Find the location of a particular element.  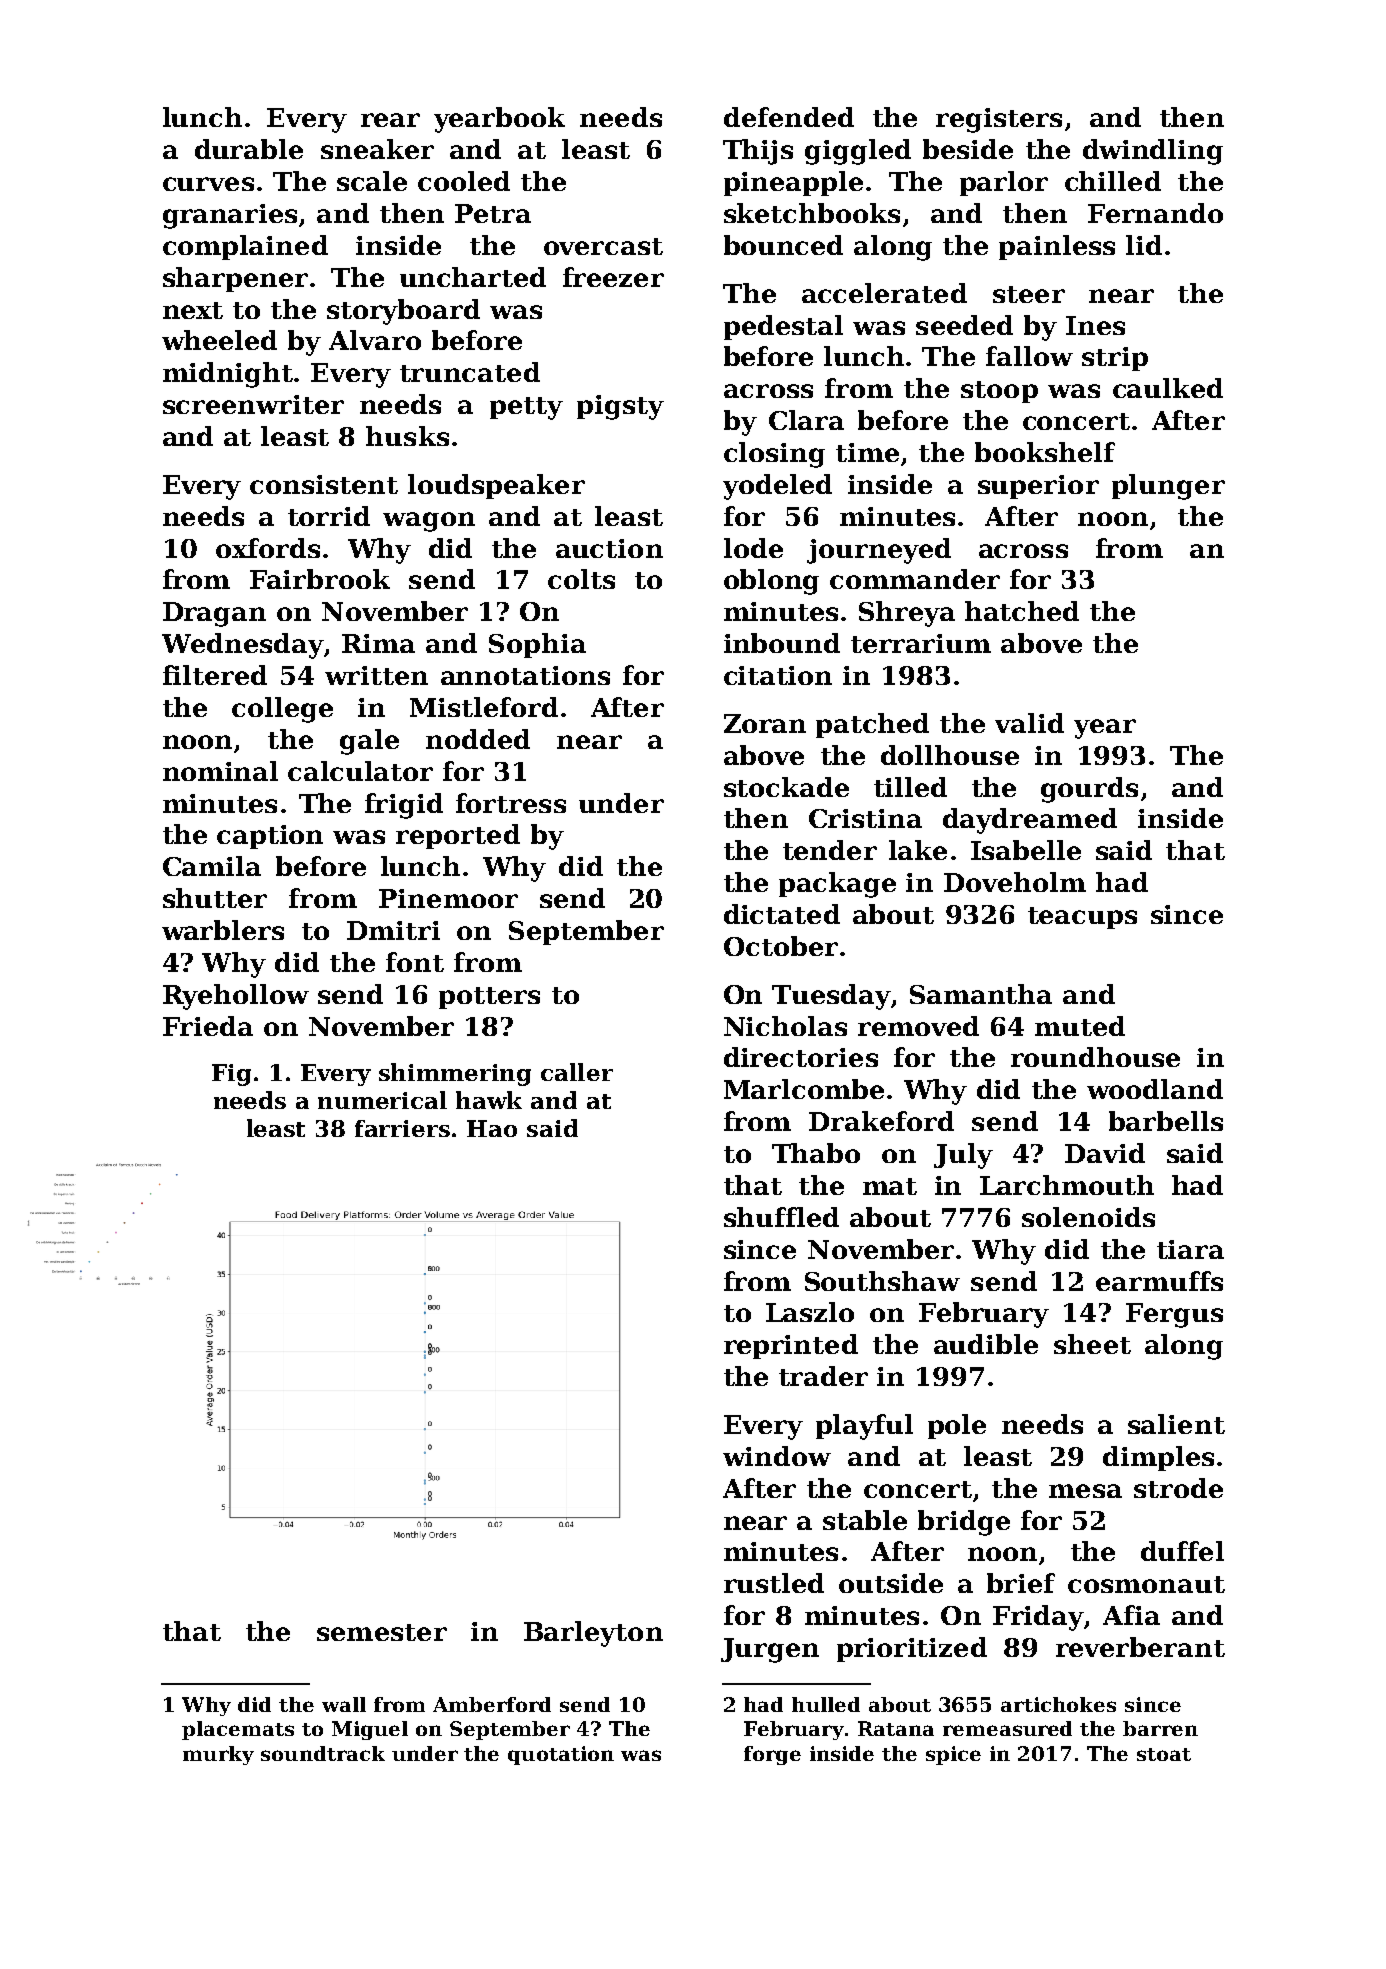

bounced is located at coordinates (783, 245).
